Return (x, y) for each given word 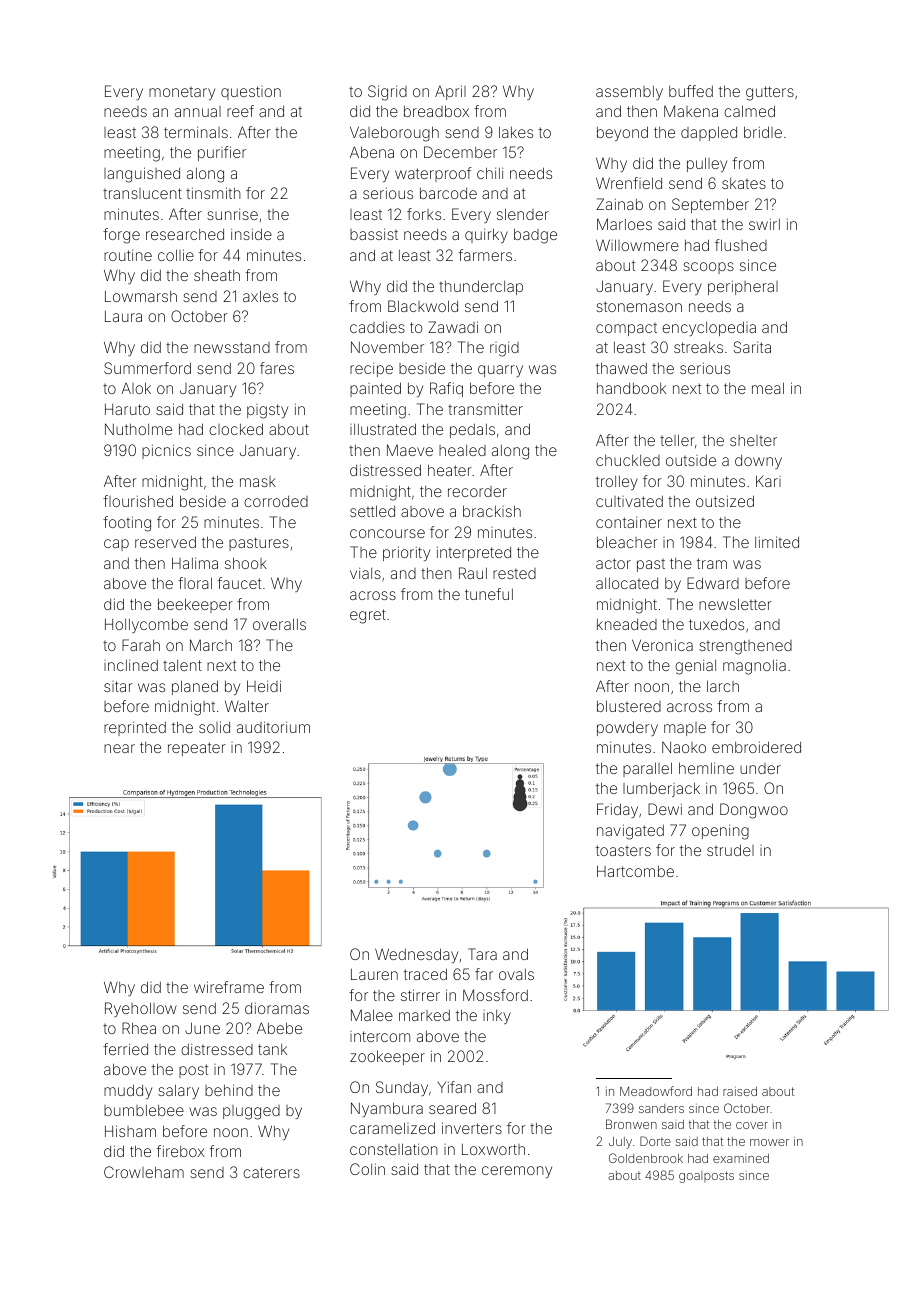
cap (116, 545)
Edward (713, 583)
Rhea (139, 1028)
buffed (691, 91)
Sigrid (387, 93)
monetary (182, 93)
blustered (629, 706)
